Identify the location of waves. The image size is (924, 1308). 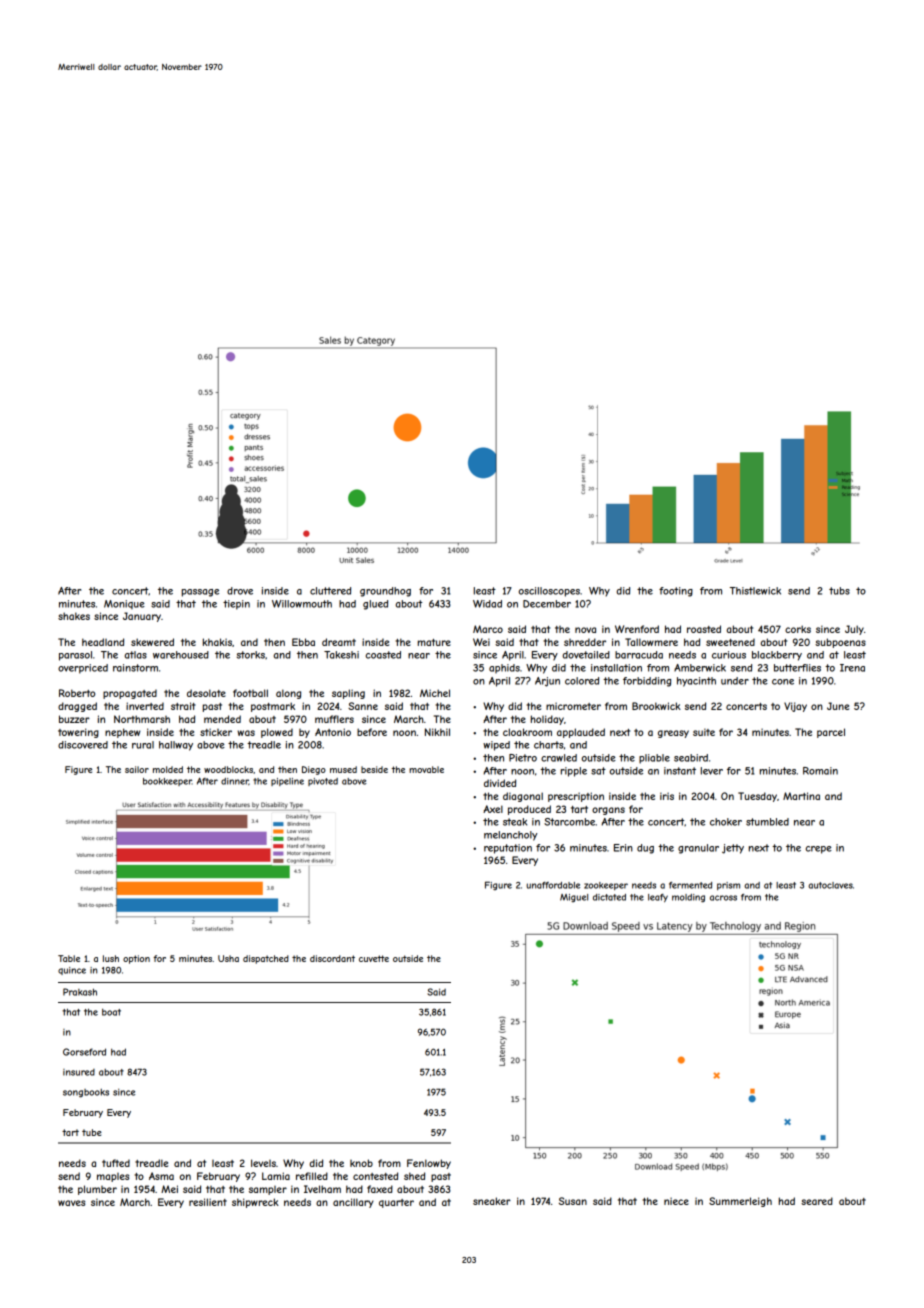
(71, 1203).
